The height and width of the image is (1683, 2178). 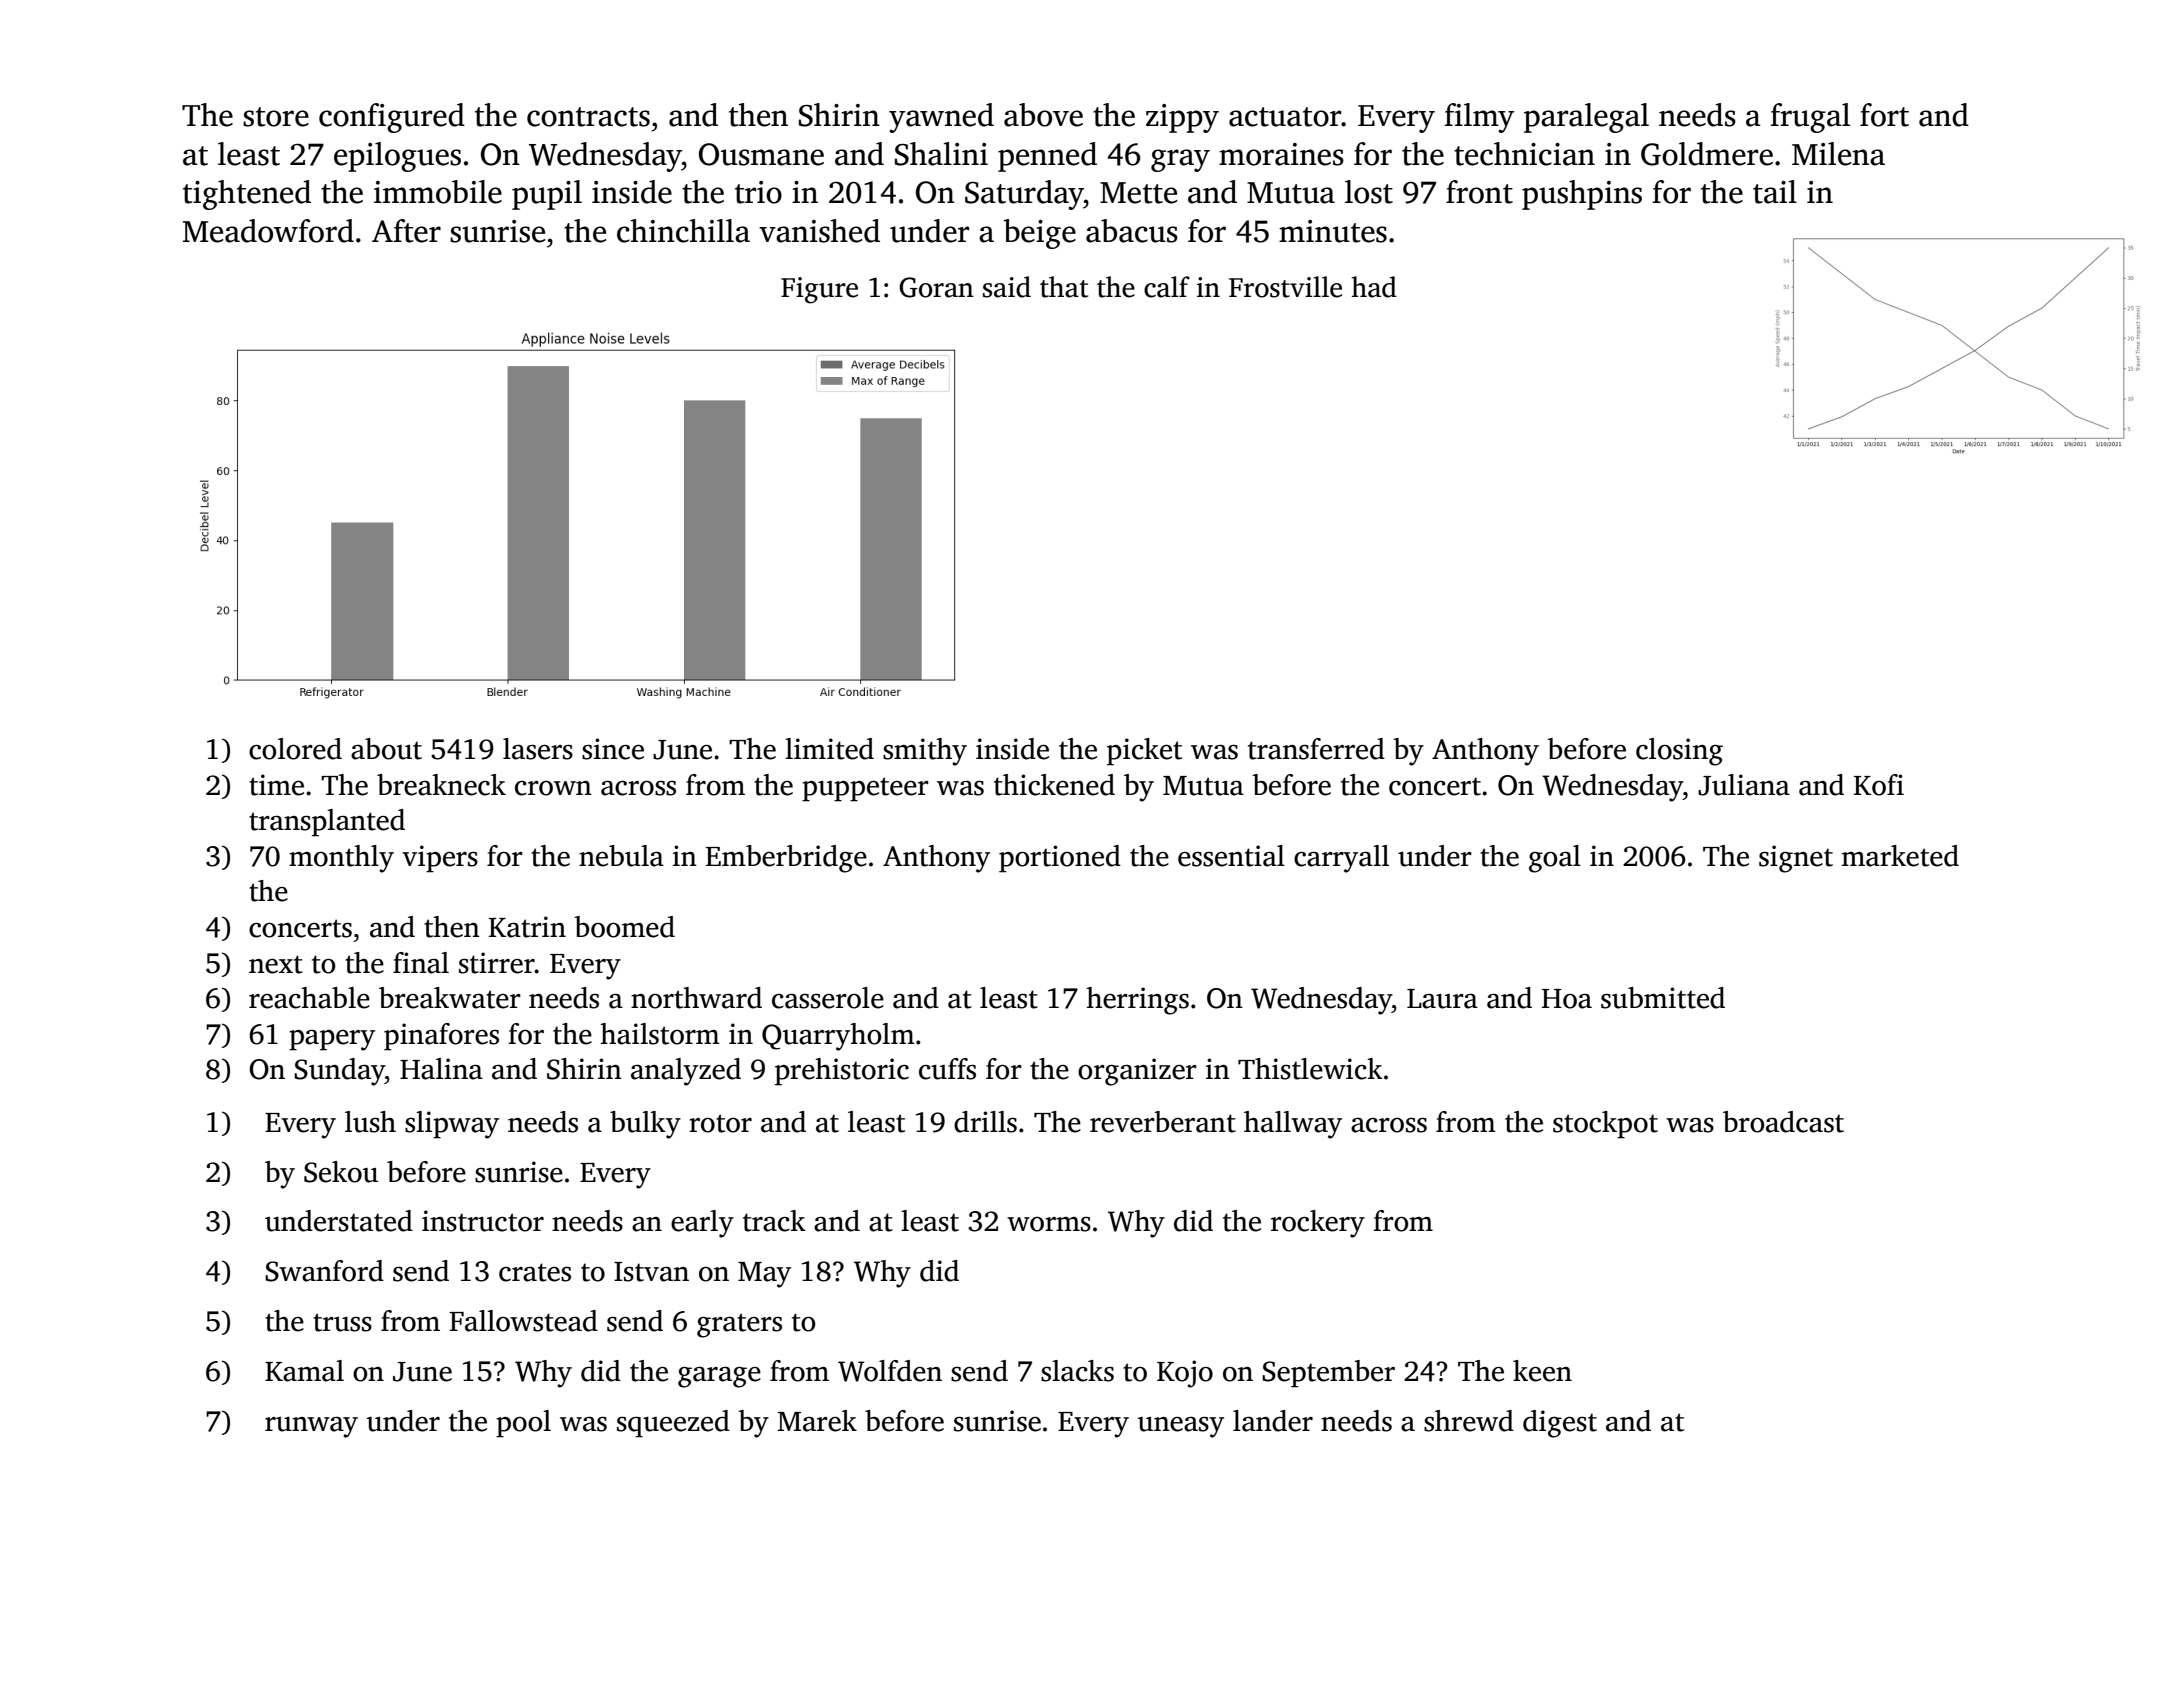 What do you see at coordinates (1043, 115) in the image?
I see `above` at bounding box center [1043, 115].
